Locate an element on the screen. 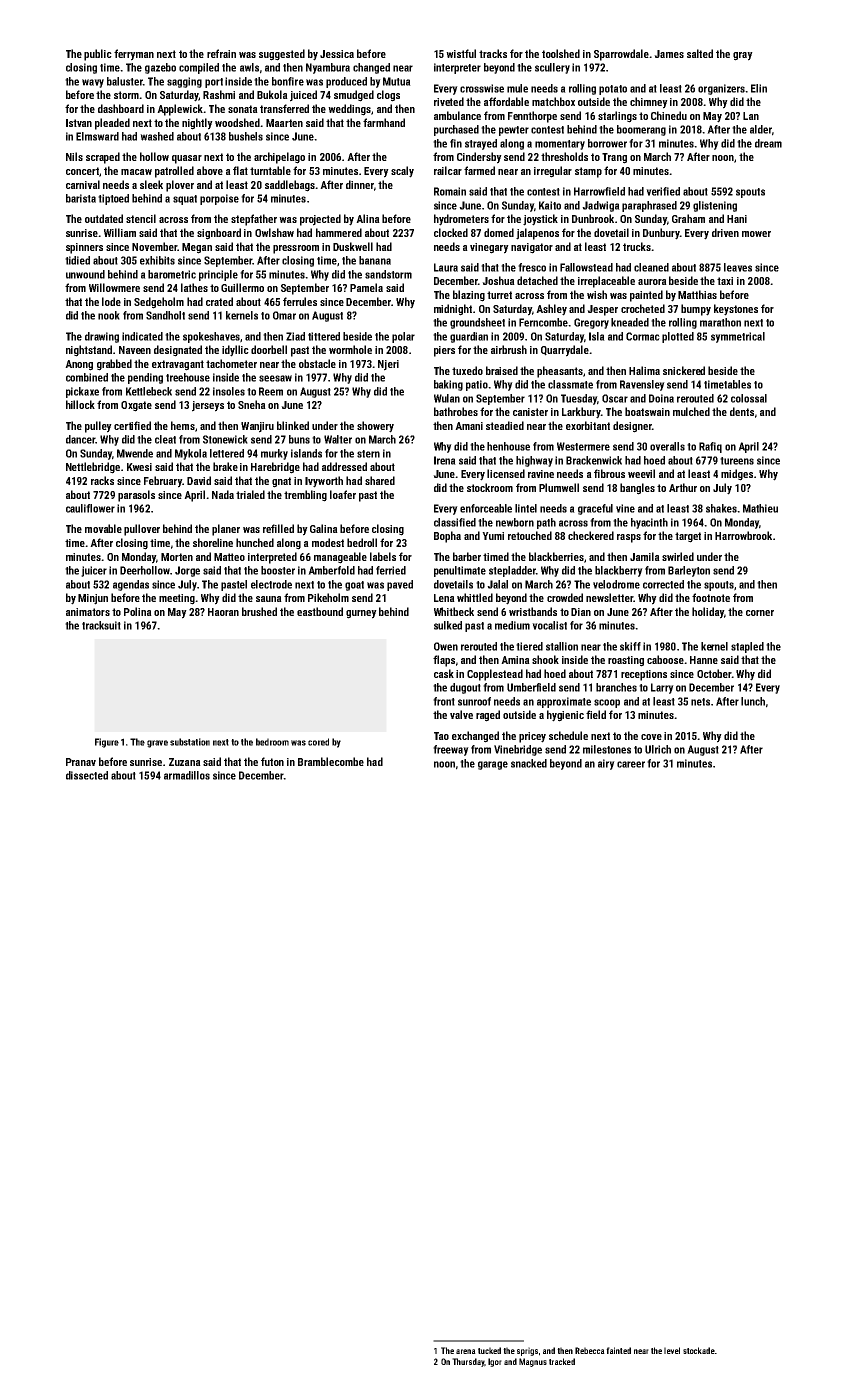  snacked is located at coordinates (529, 763).
